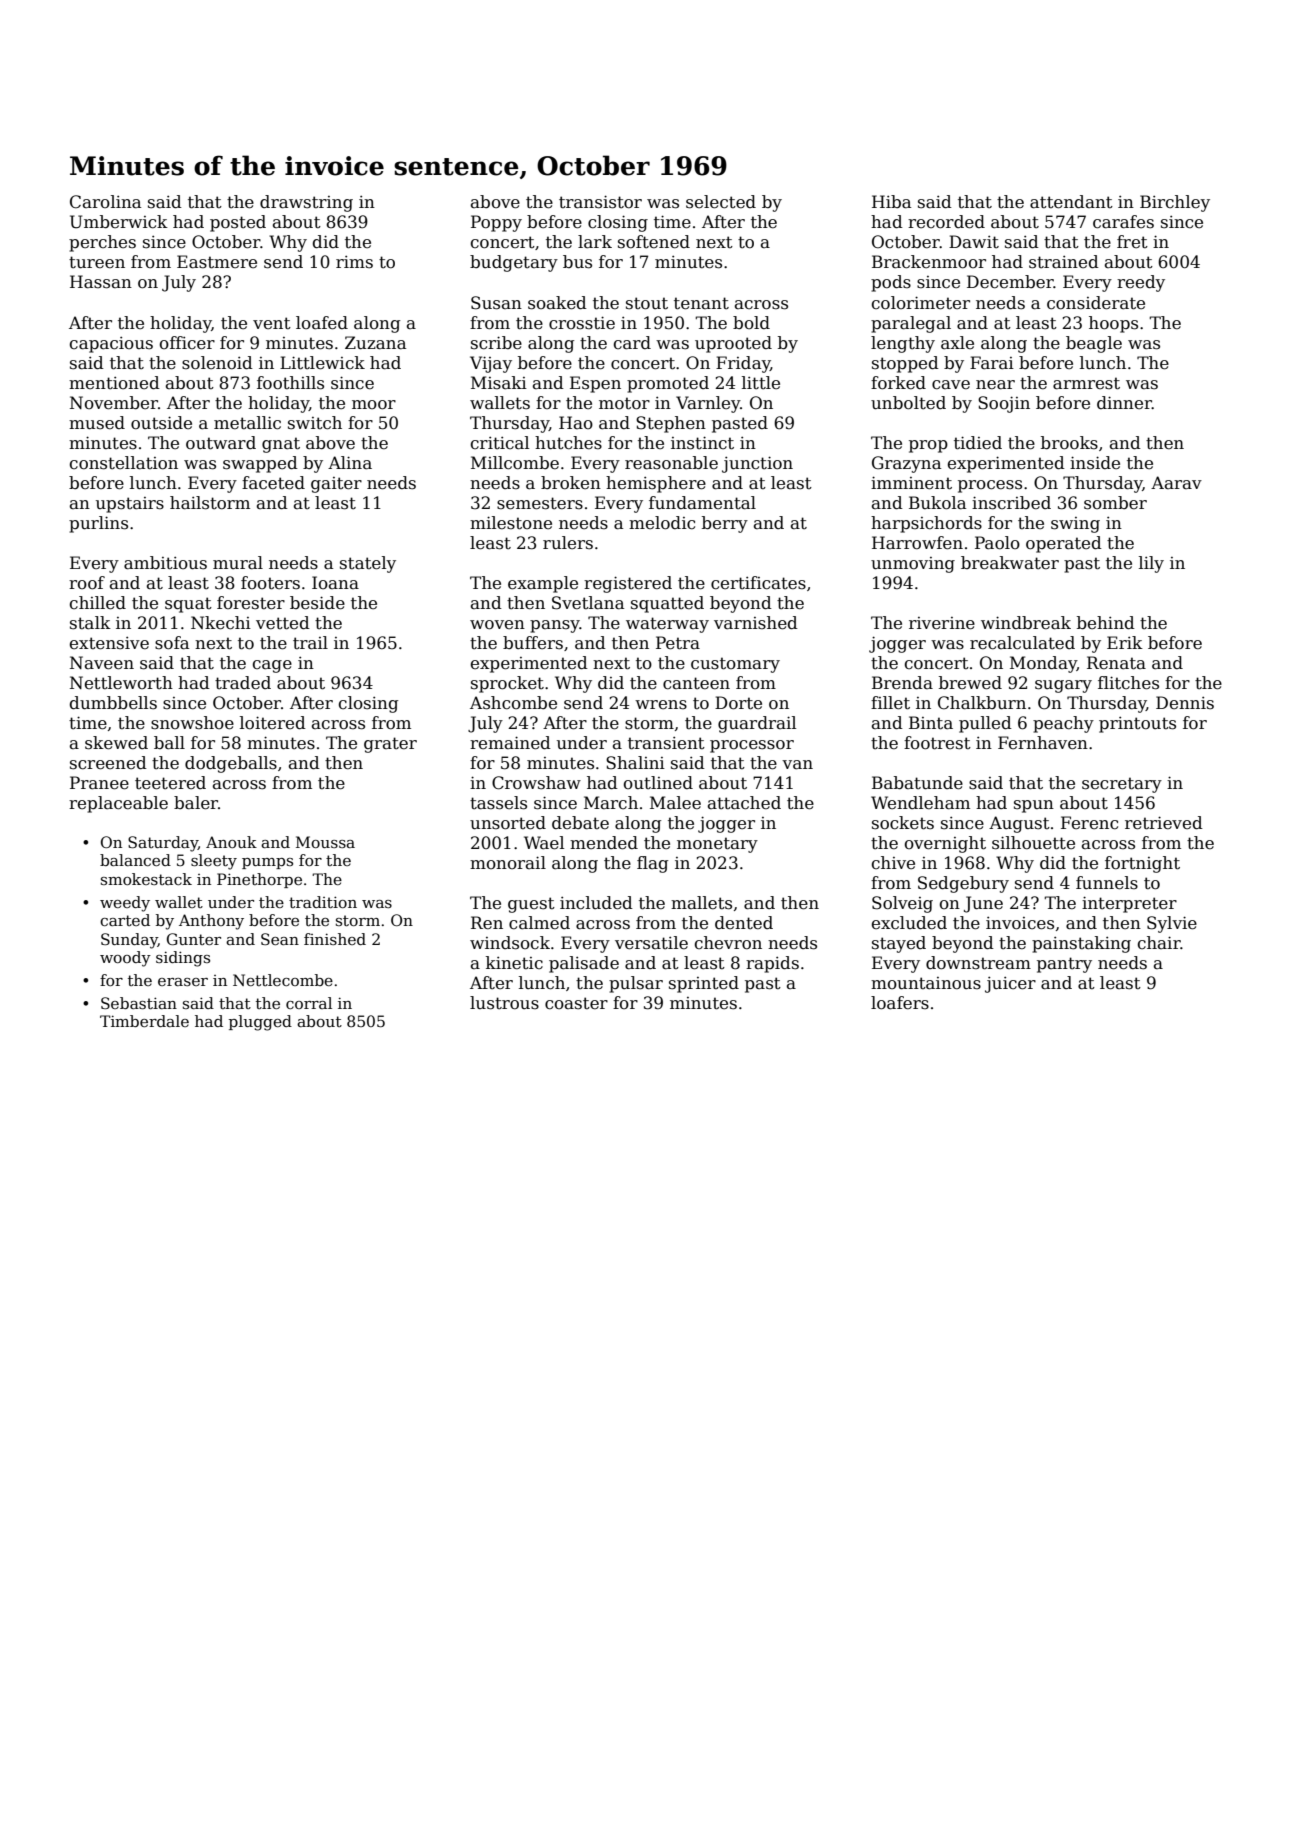  What do you see at coordinates (721, 202) in the screenshot?
I see `selected` at bounding box center [721, 202].
